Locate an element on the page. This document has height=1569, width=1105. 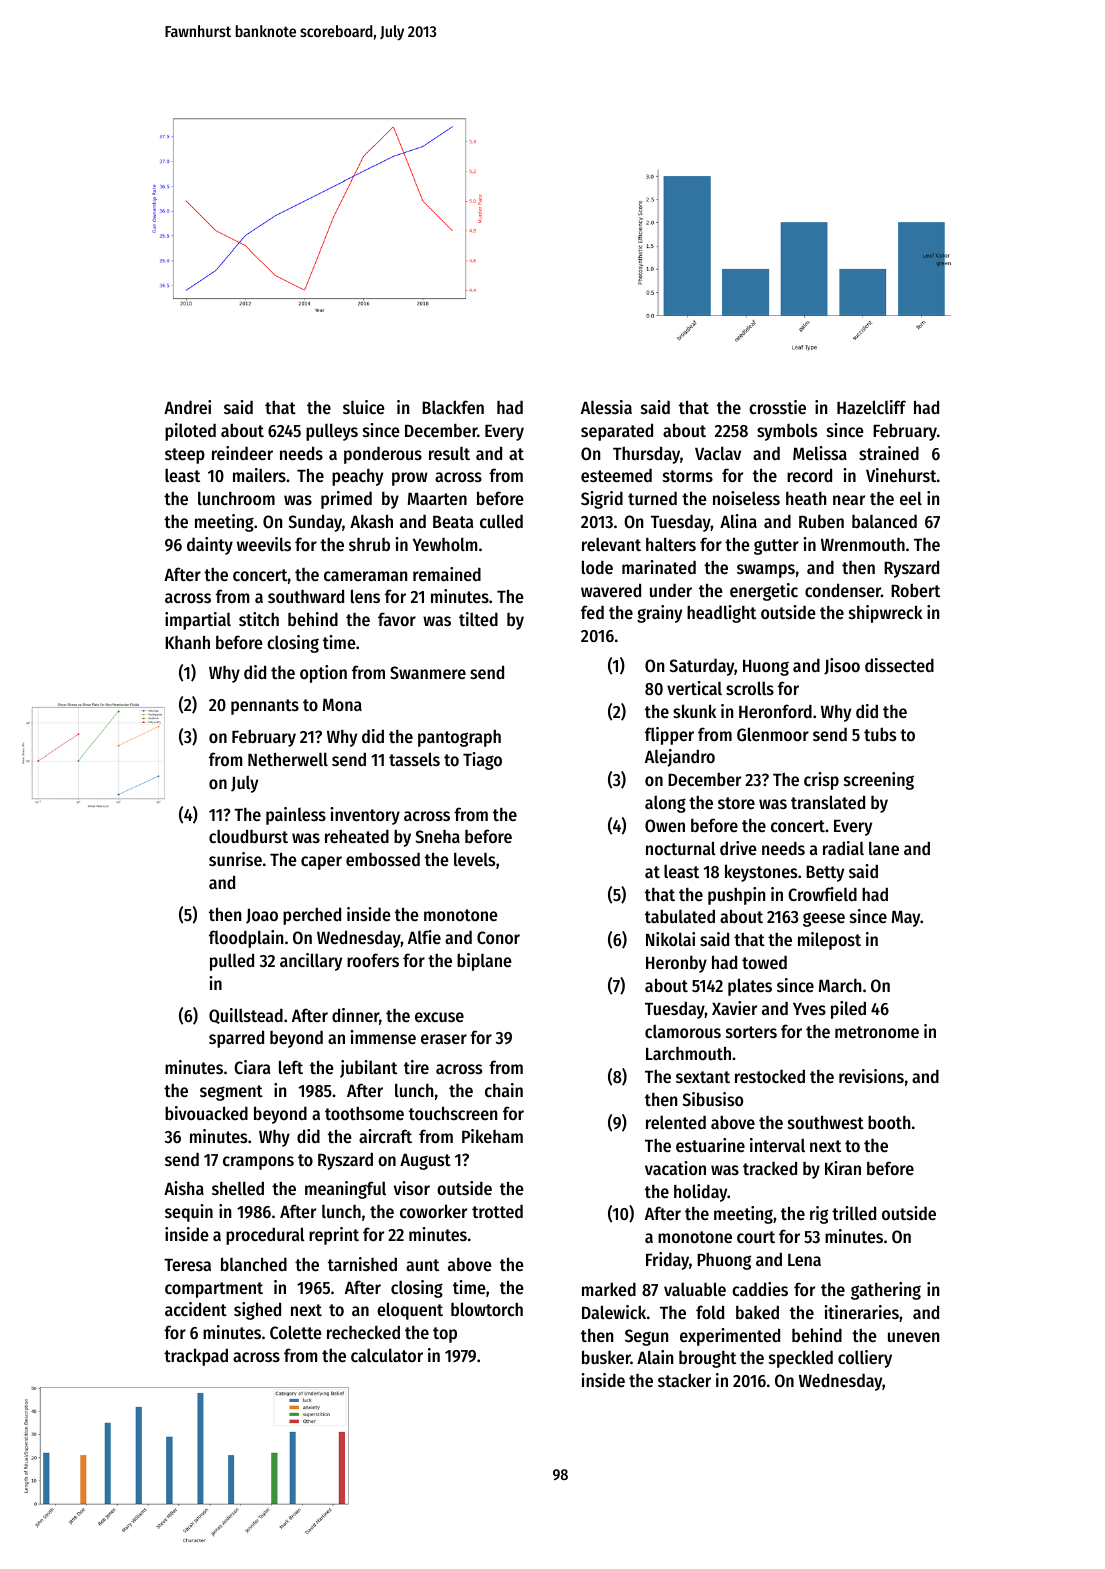
Andrei is located at coordinates (187, 407).
